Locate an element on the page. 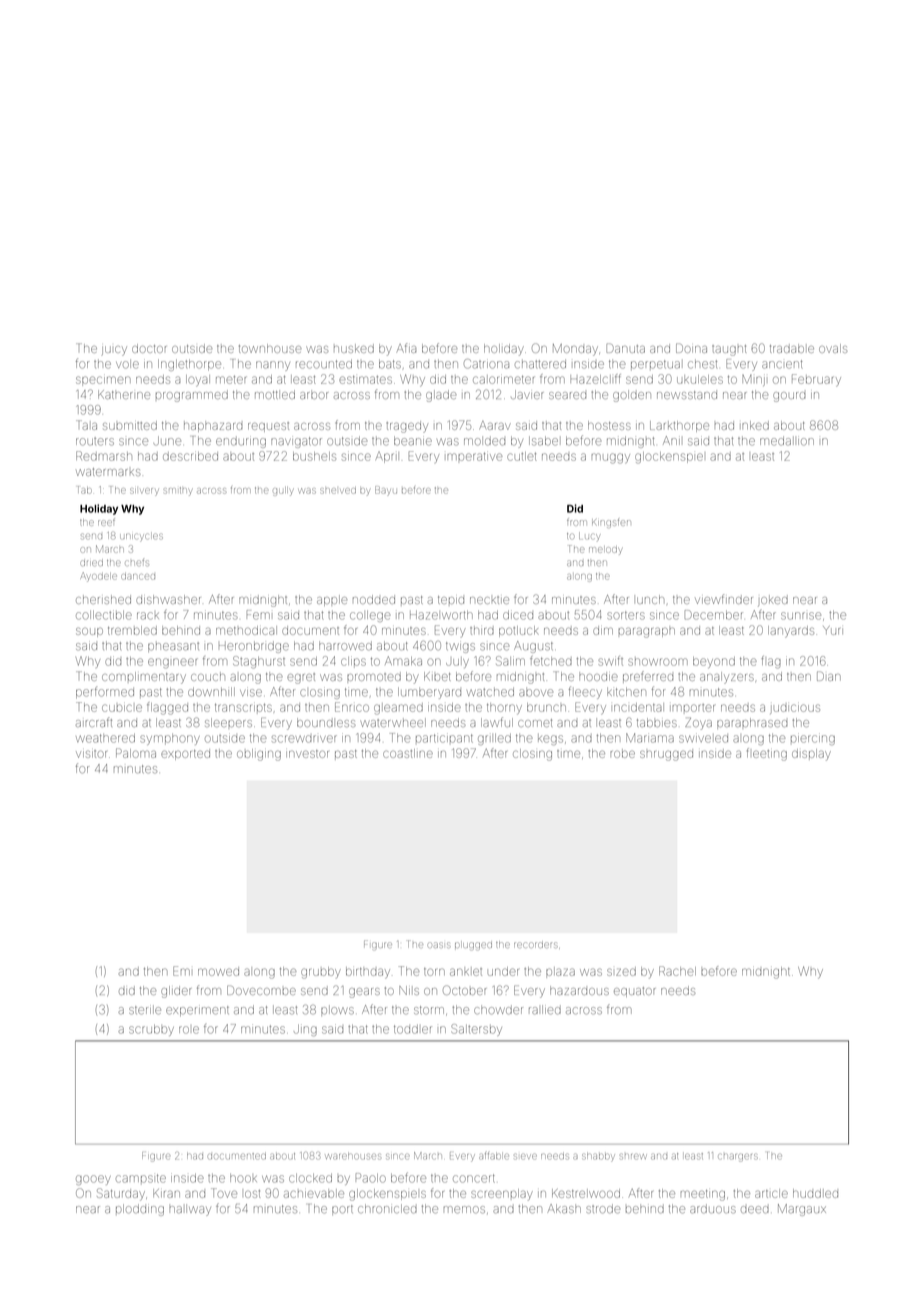  Rachel is located at coordinates (677, 971).
